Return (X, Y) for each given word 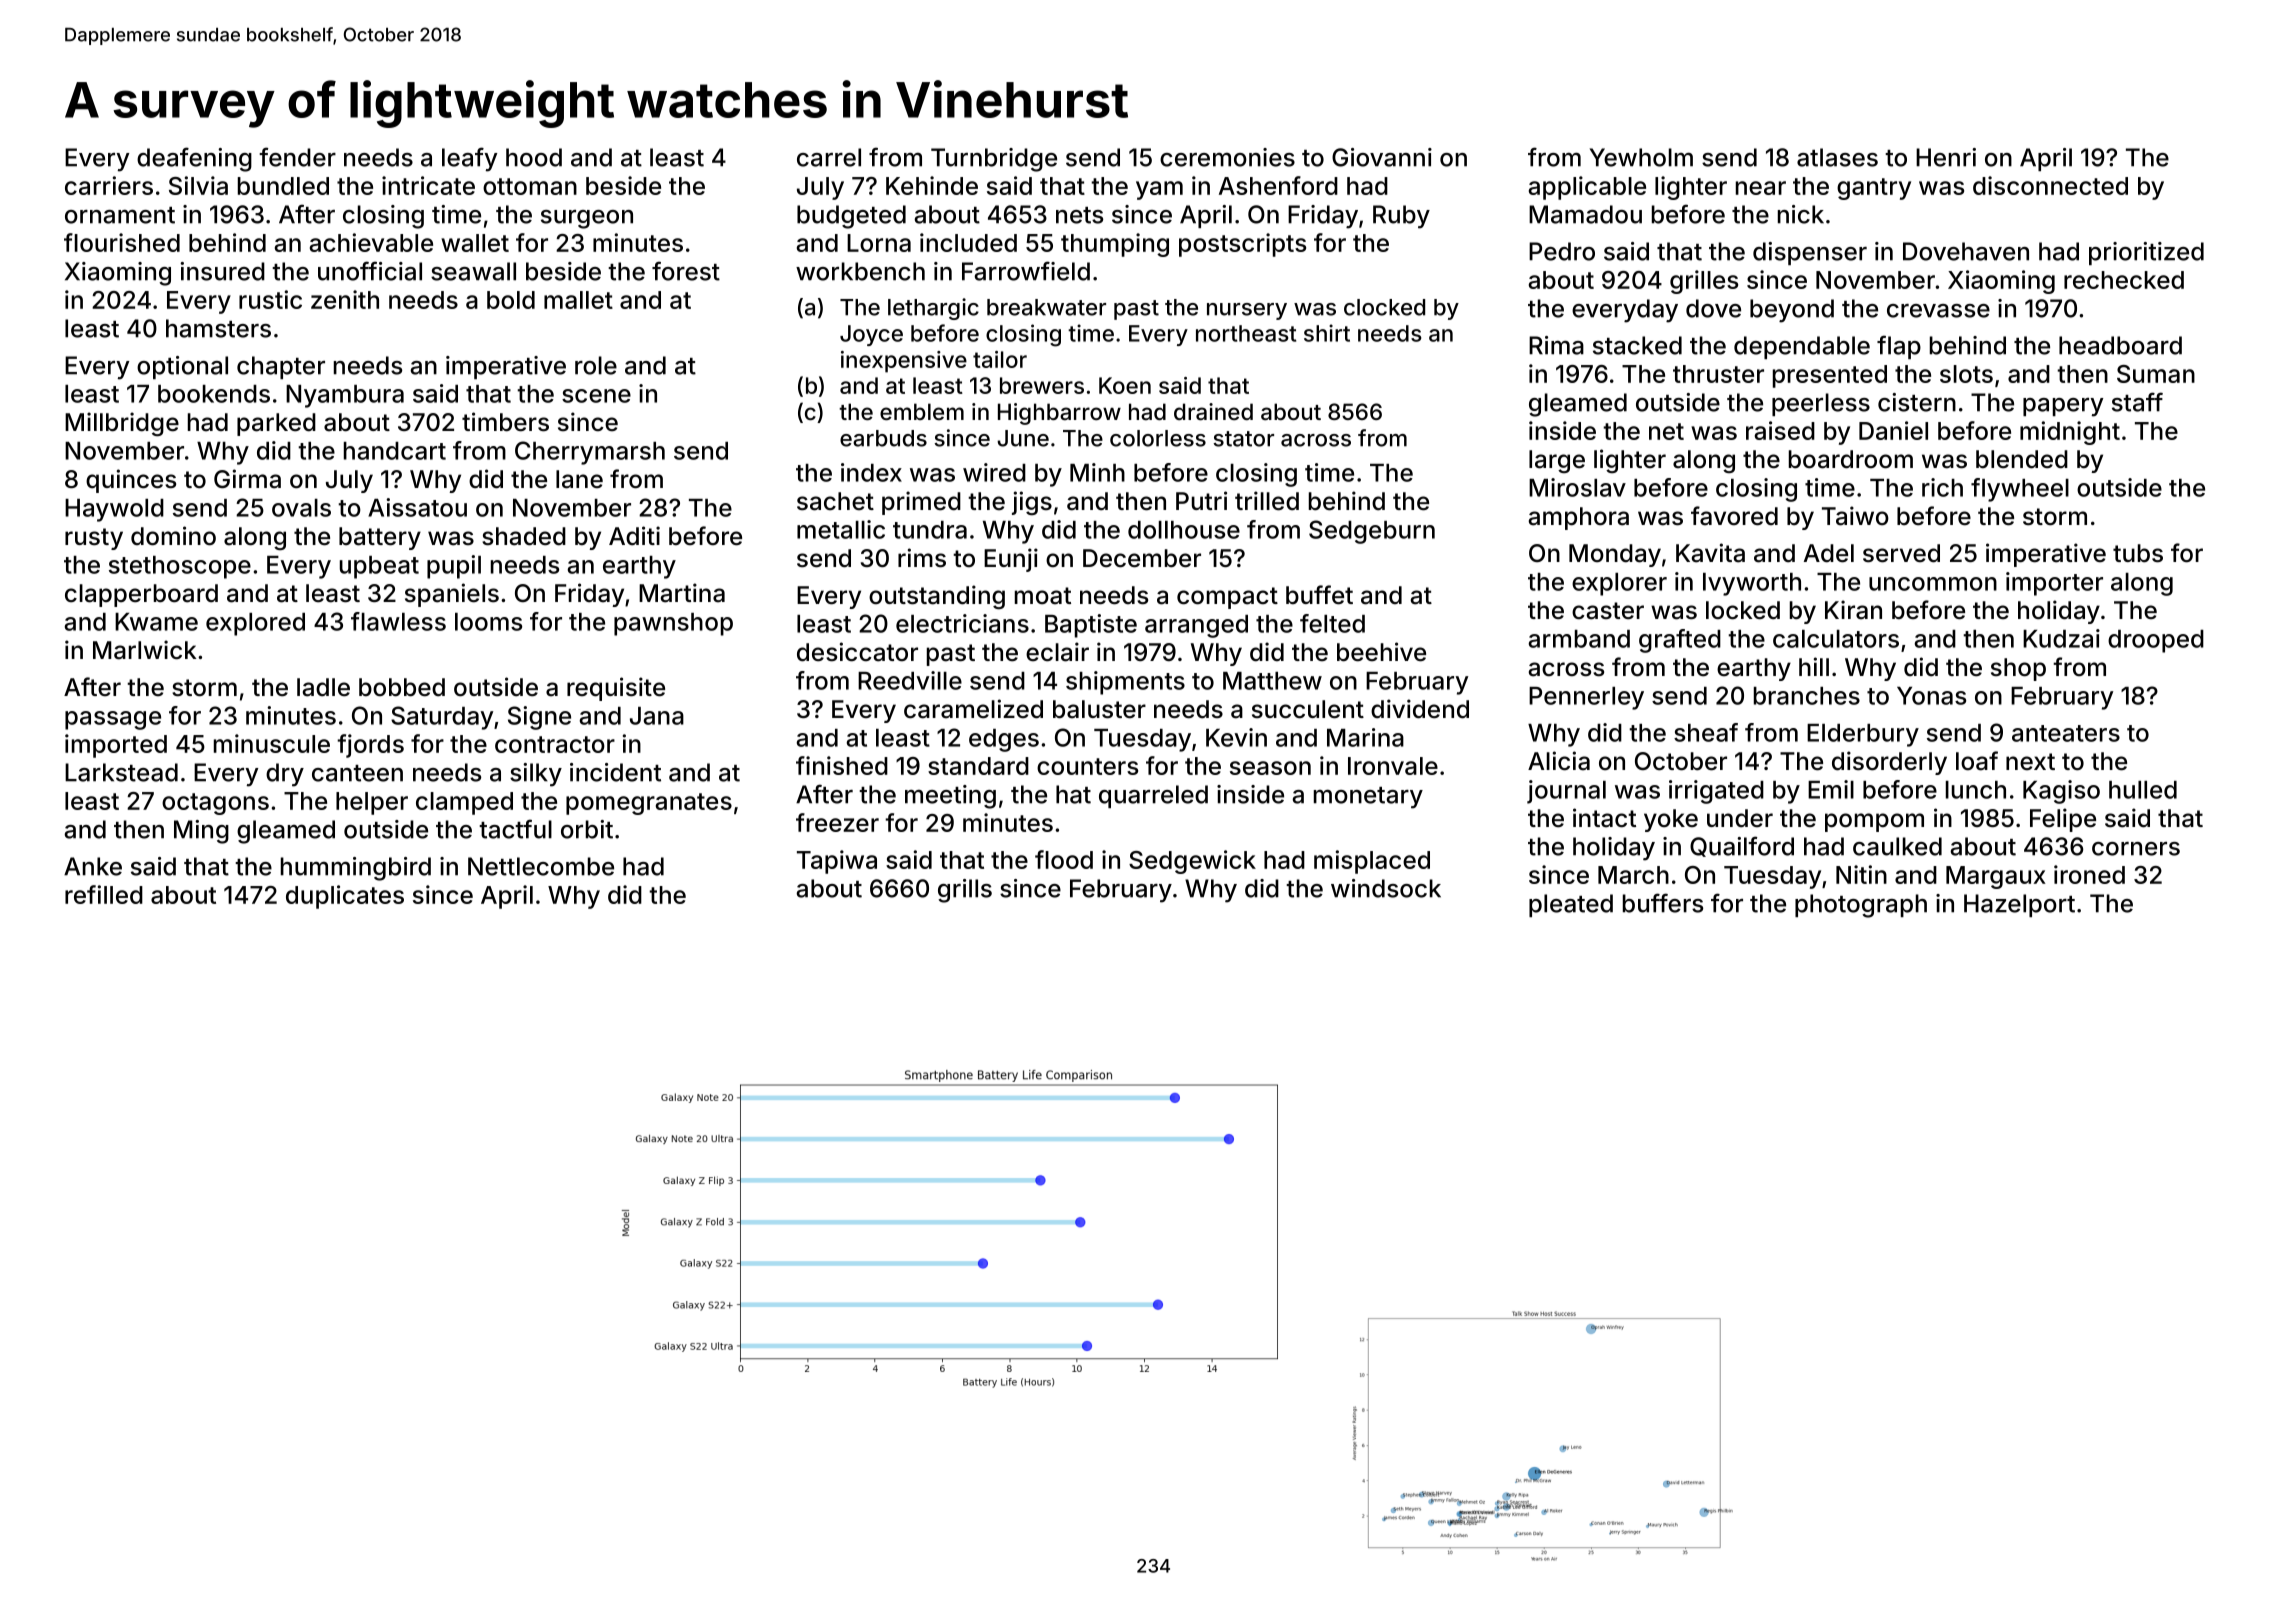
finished (842, 765)
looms (488, 622)
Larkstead (121, 772)
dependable (1802, 347)
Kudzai (2061, 638)
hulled (2143, 790)
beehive (1381, 652)
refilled (104, 894)
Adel (1829, 553)
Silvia (198, 185)
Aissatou (417, 507)
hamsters (218, 328)
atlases (1837, 157)
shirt (1327, 333)
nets (1079, 215)
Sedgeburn (1372, 532)
